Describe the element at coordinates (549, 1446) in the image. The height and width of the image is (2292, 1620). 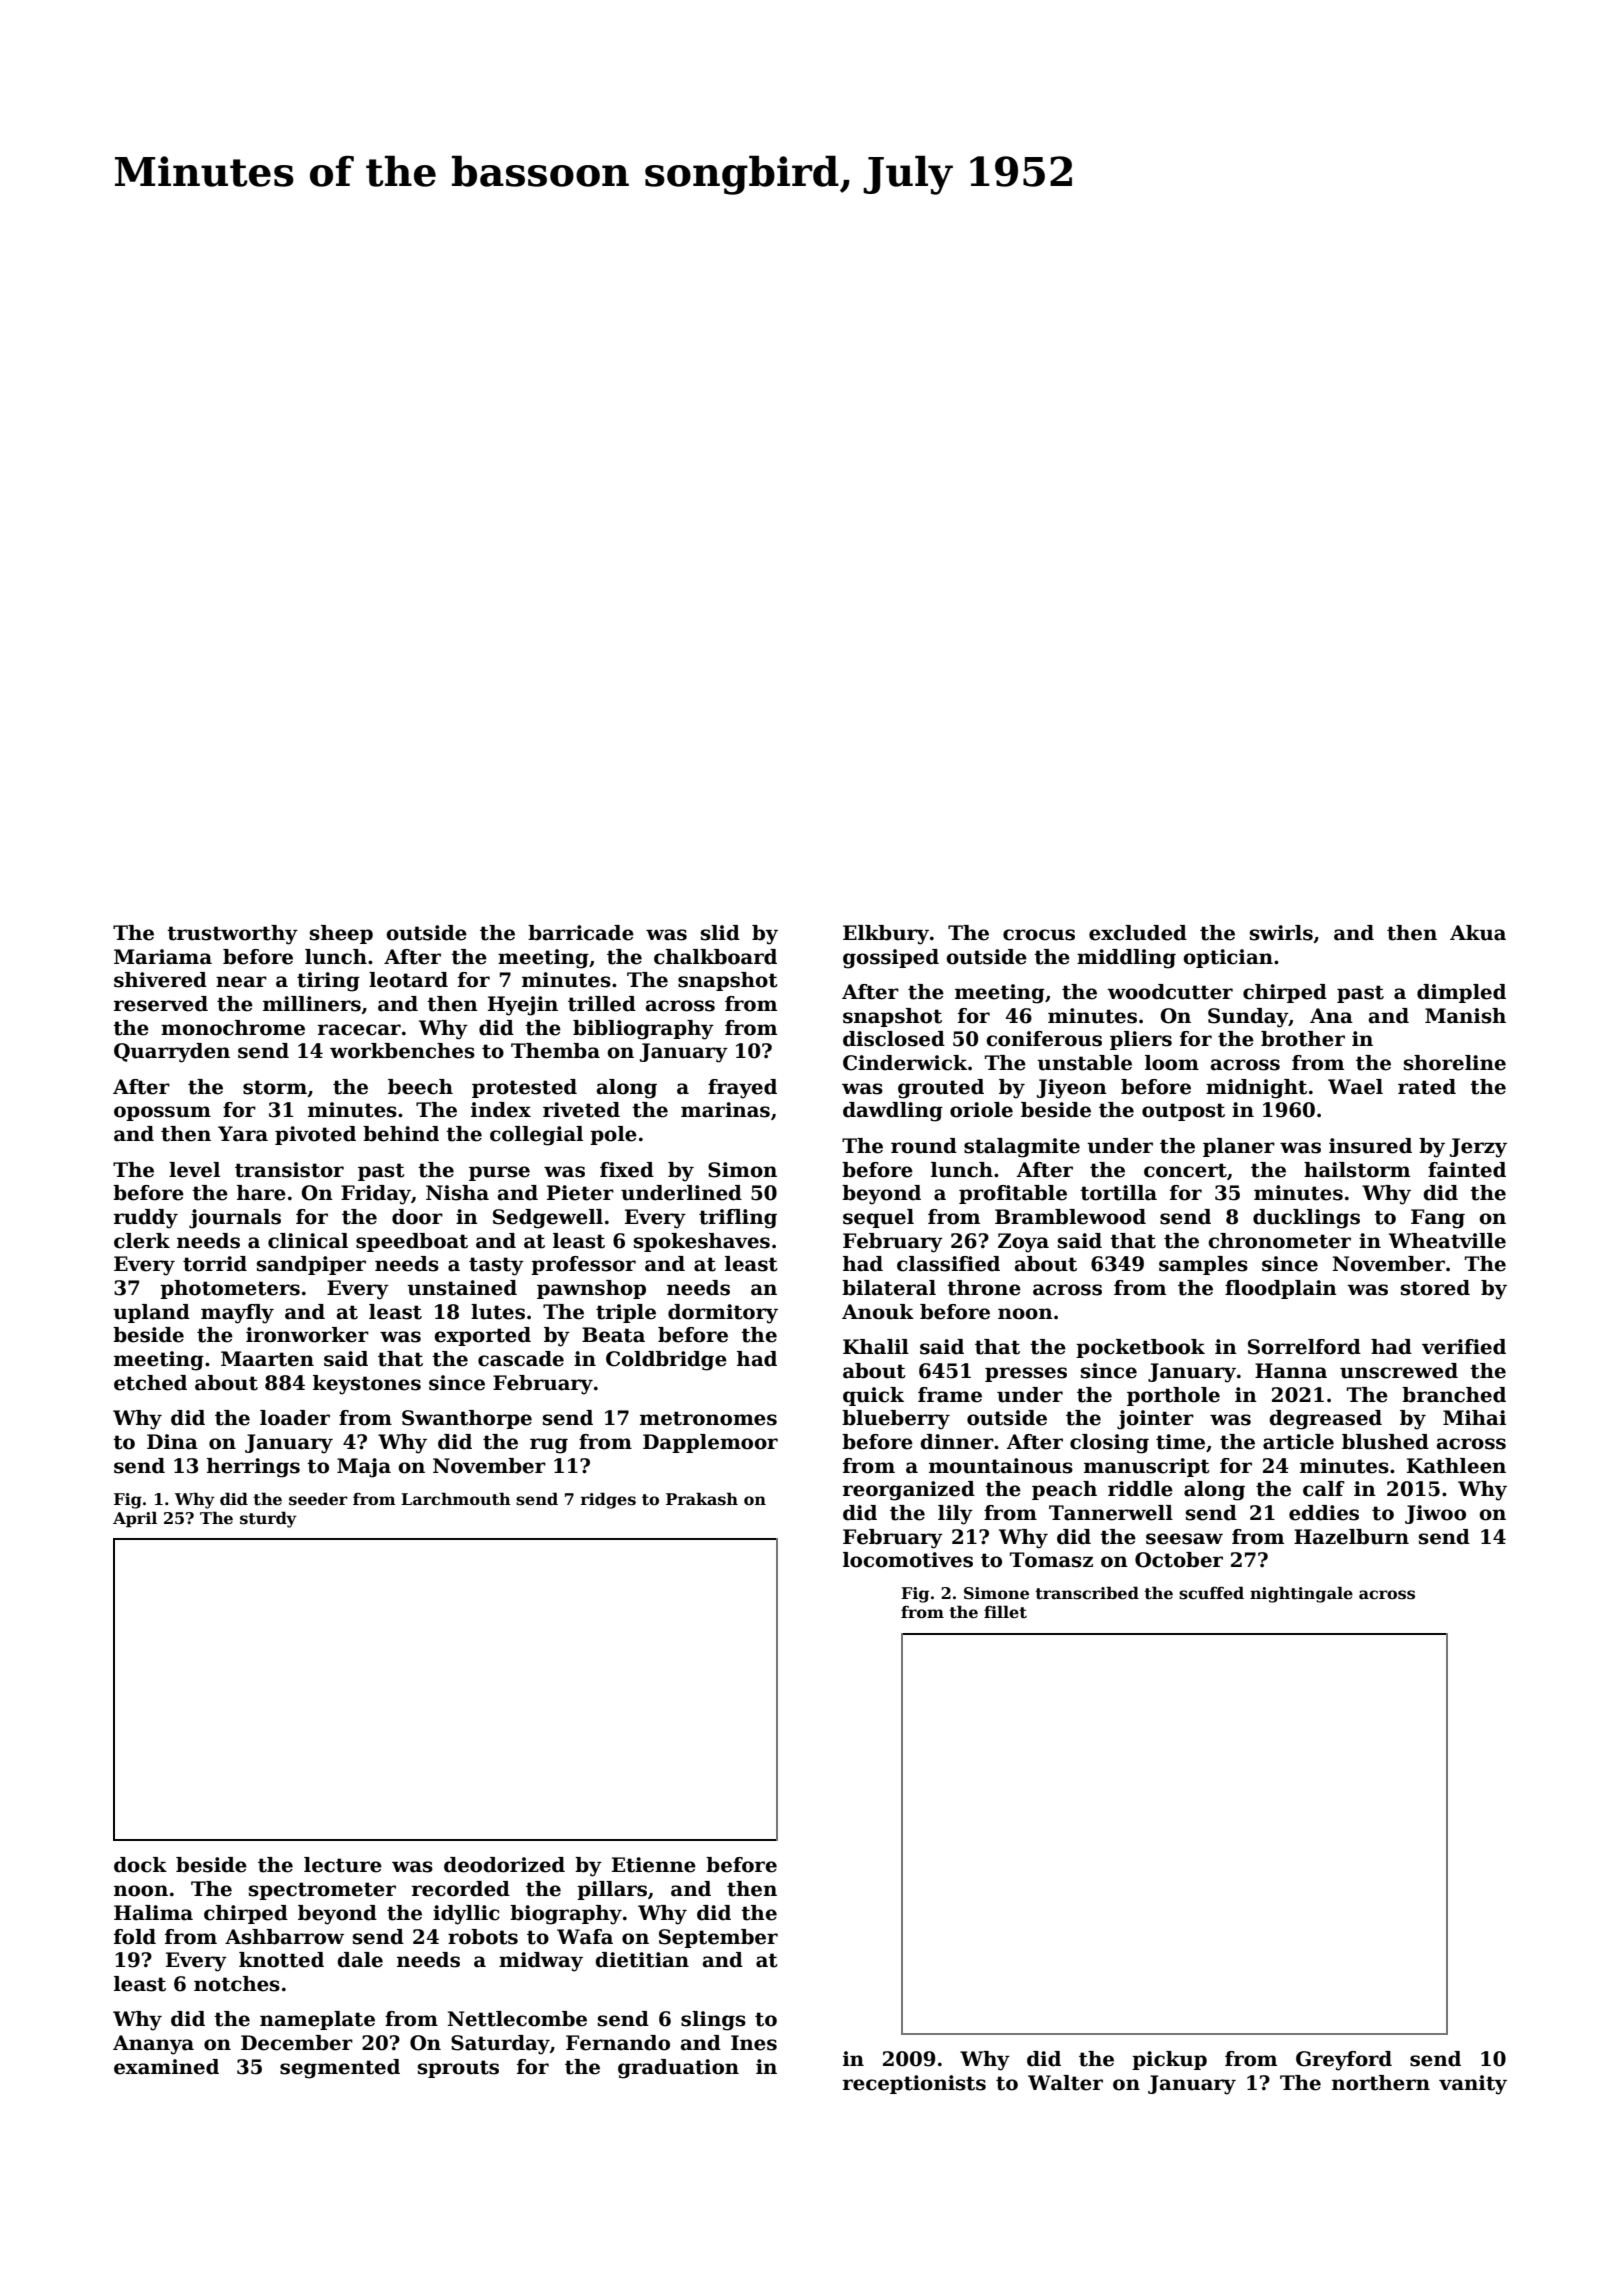
I see `rug` at that location.
